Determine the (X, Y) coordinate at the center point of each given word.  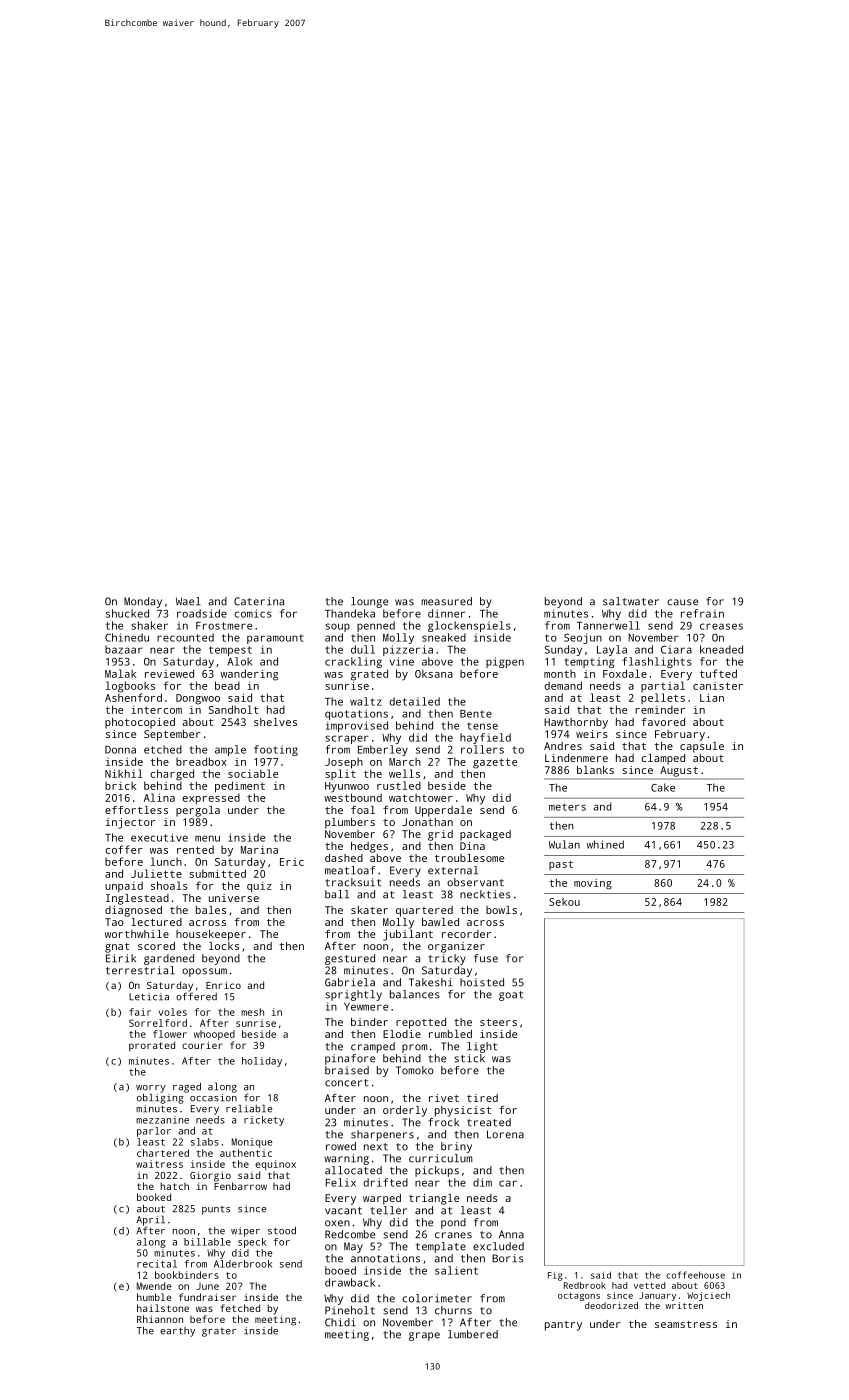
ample (230, 750)
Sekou (564, 902)
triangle (434, 1199)
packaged (485, 835)
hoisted (482, 982)
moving (593, 884)
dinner (446, 613)
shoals (169, 885)
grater (219, 1332)
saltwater (631, 601)
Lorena (505, 1134)
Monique (252, 1143)
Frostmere (224, 626)
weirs (592, 734)
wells (404, 773)
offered (196, 996)
